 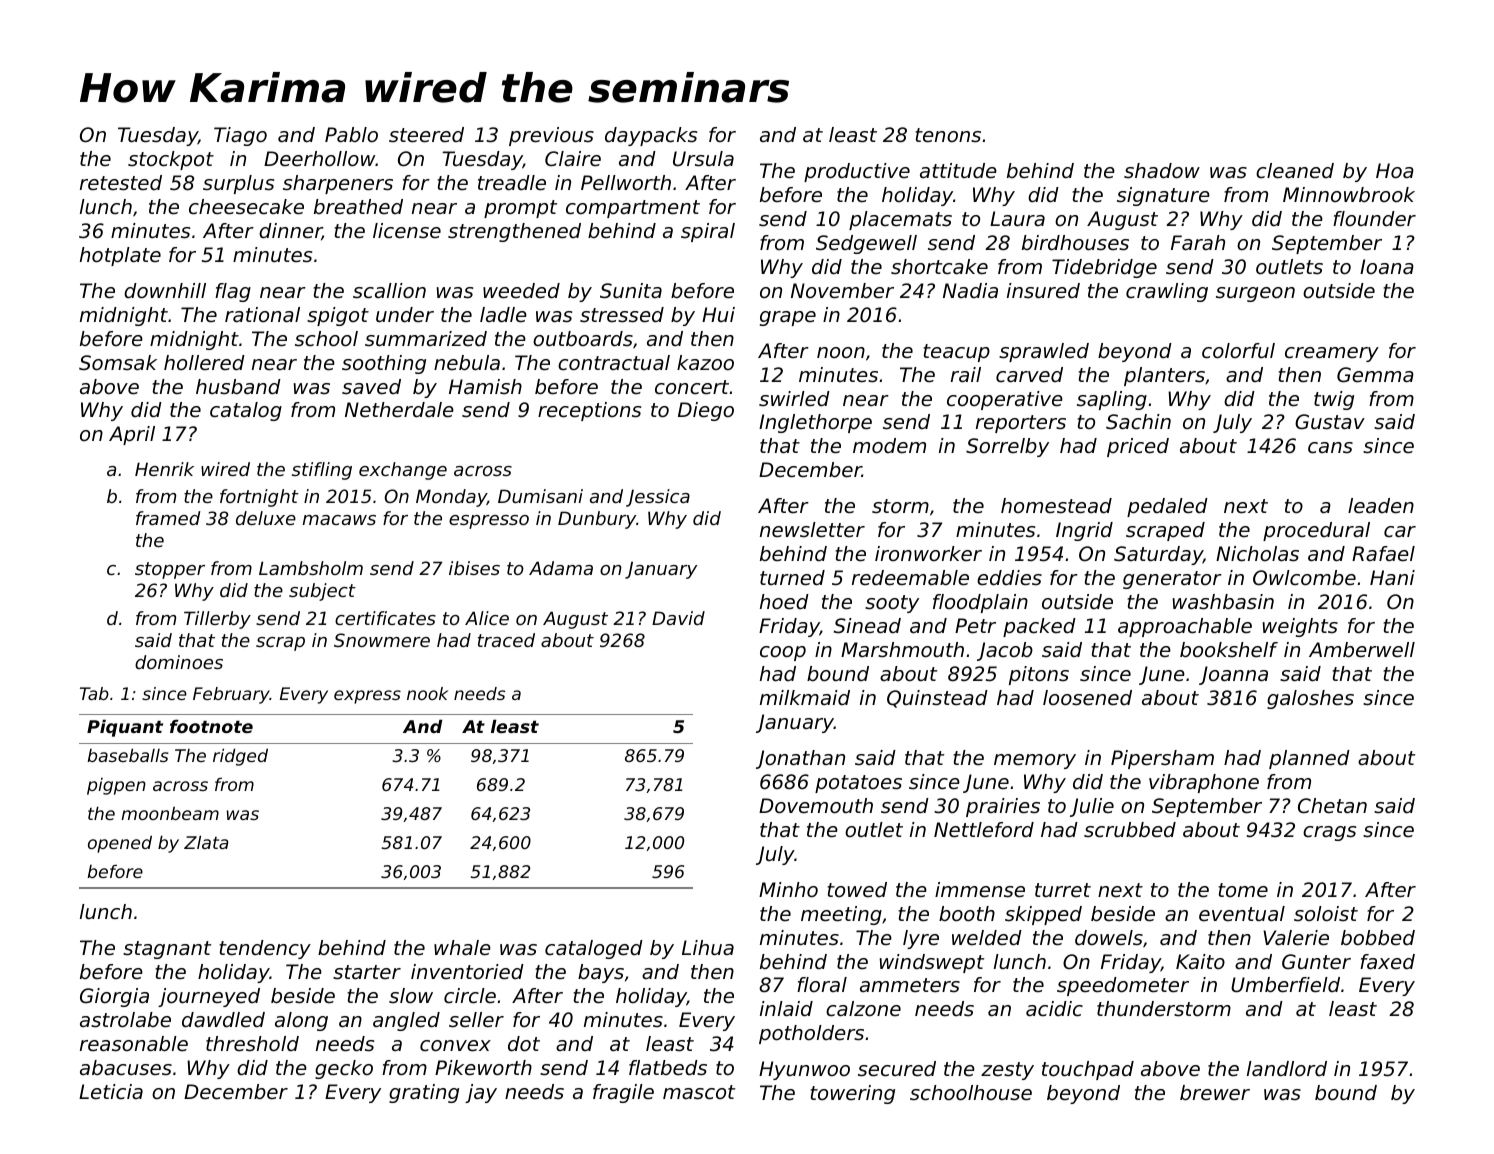 What do you see at coordinates (1084, 531) in the screenshot?
I see `Ingrid` at bounding box center [1084, 531].
